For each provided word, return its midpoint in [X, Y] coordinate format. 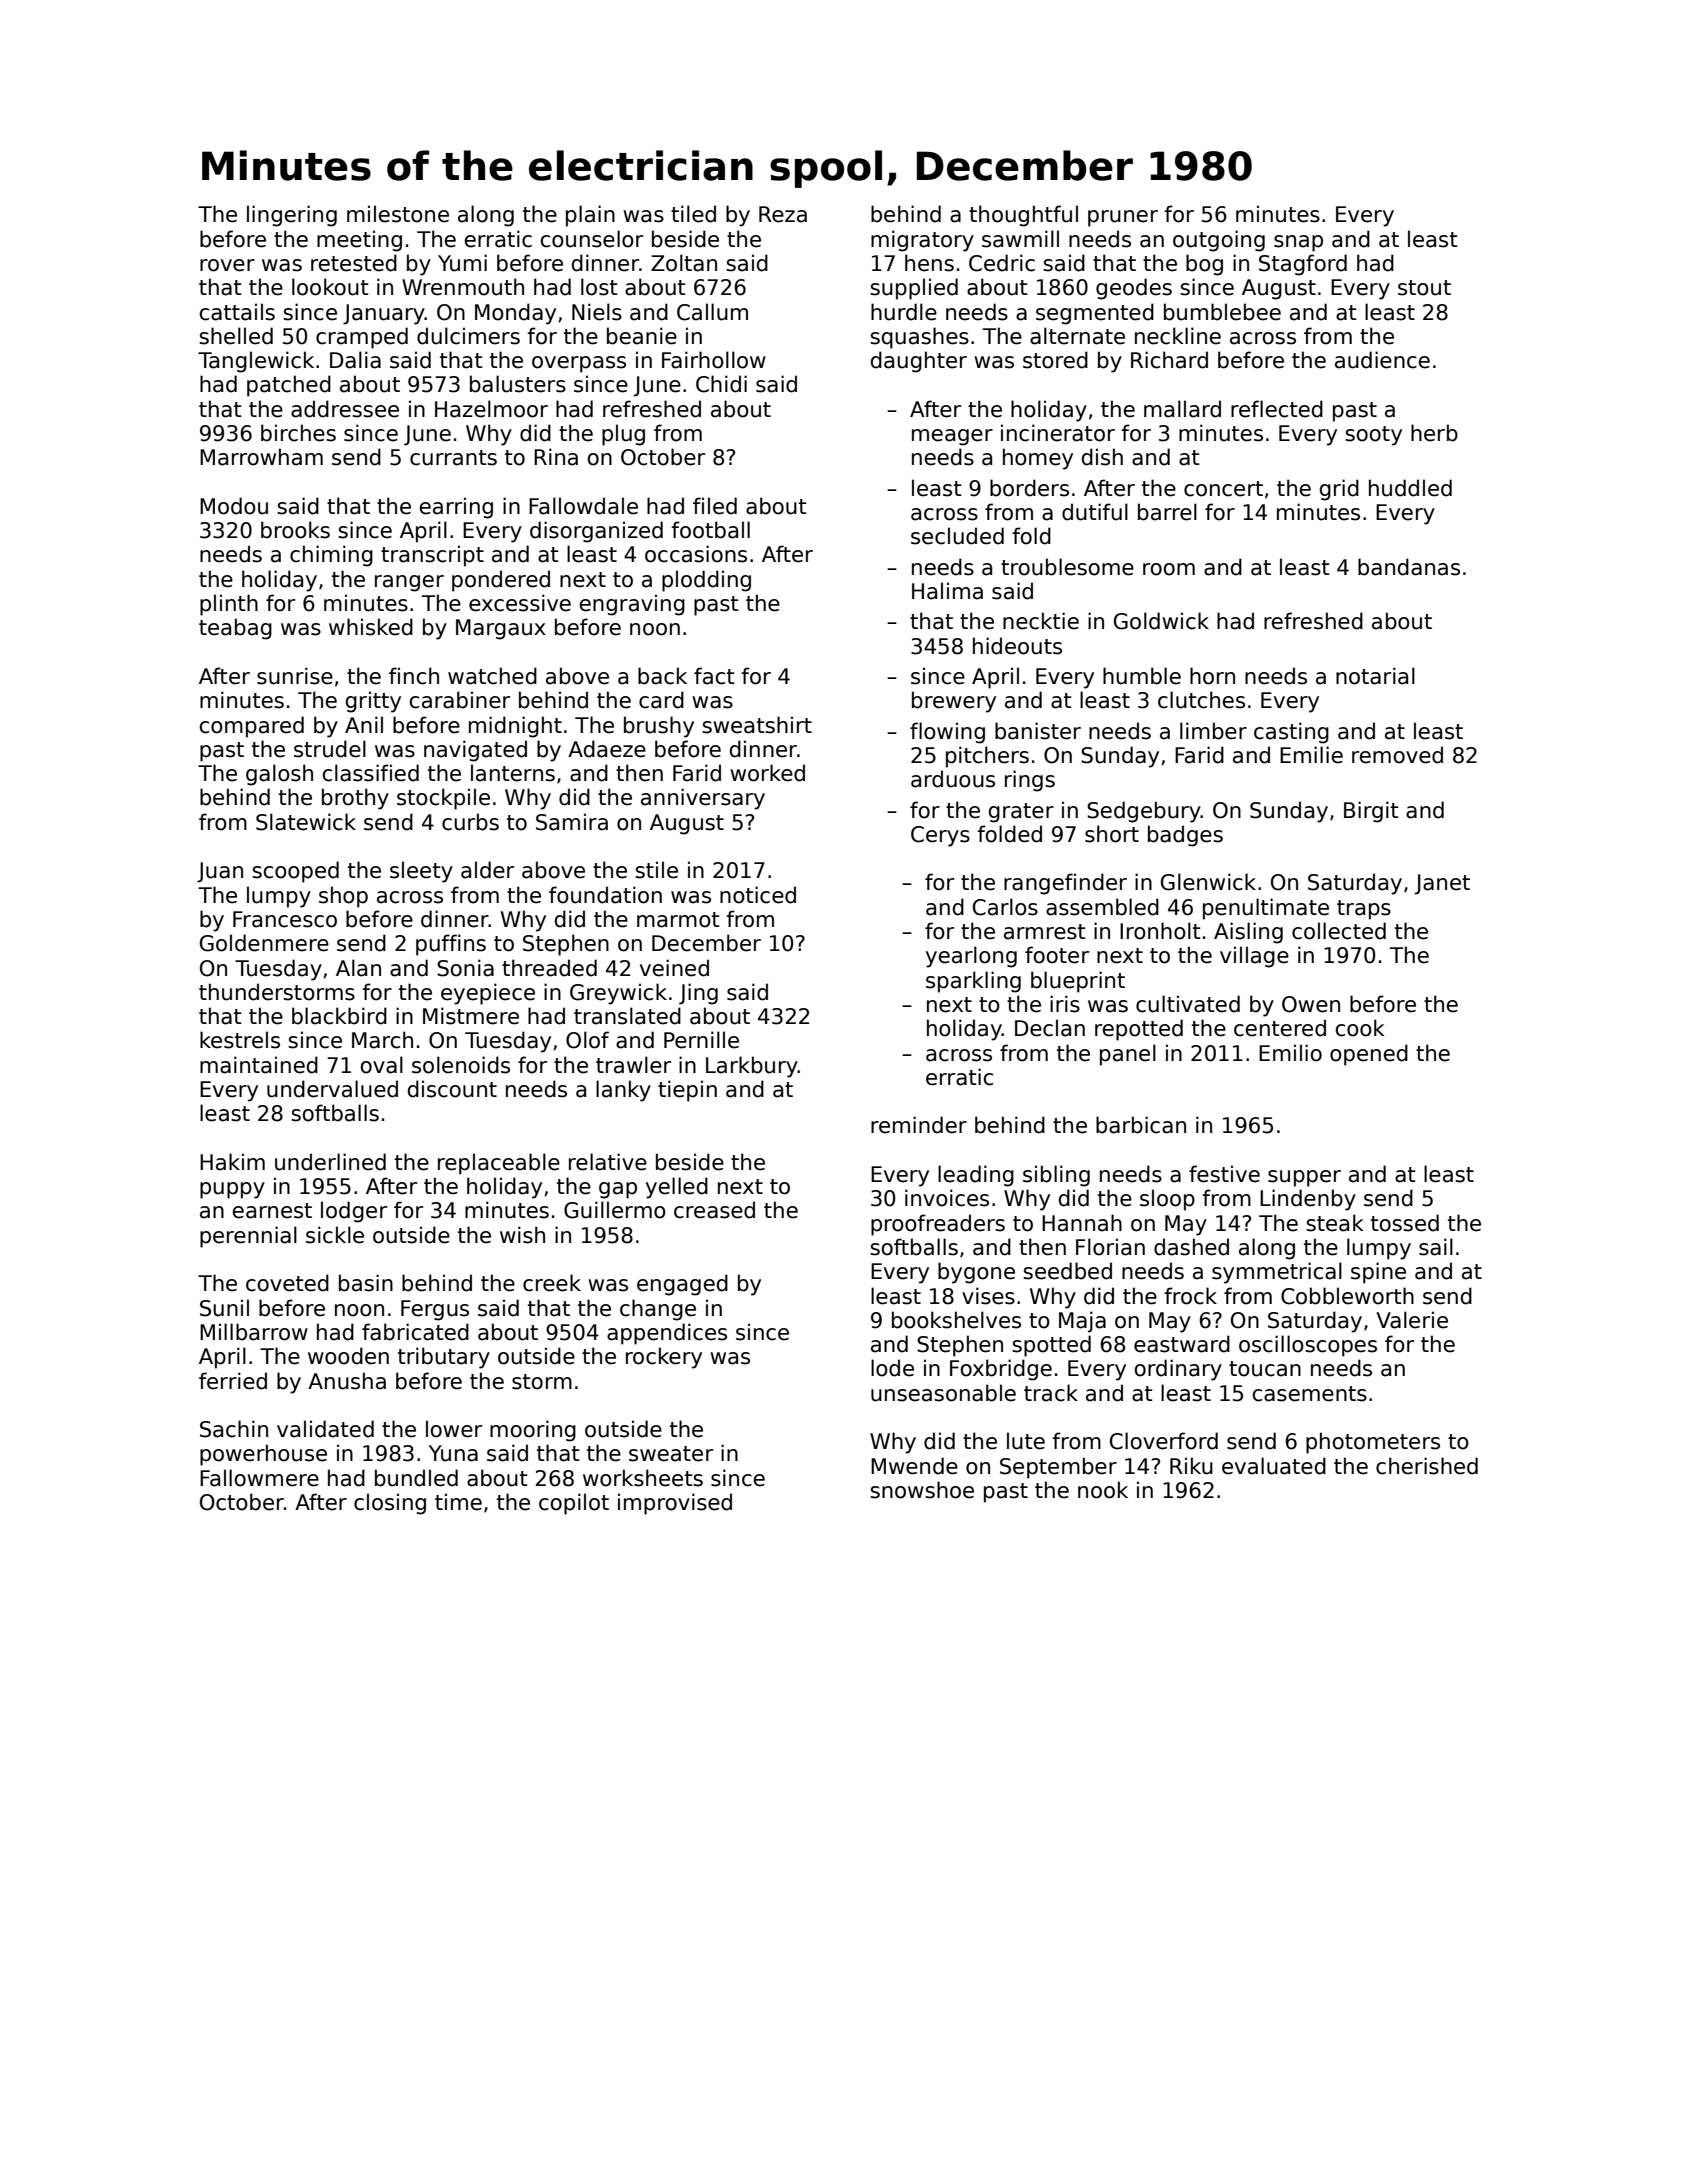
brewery [954, 702]
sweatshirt [757, 725]
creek [552, 1283]
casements [1310, 1394]
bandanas [1409, 567]
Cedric [1002, 263]
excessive [520, 603]
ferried [233, 1381]
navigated [475, 751]
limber [1213, 731]
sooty [1373, 436]
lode [892, 1368]
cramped [362, 338]
